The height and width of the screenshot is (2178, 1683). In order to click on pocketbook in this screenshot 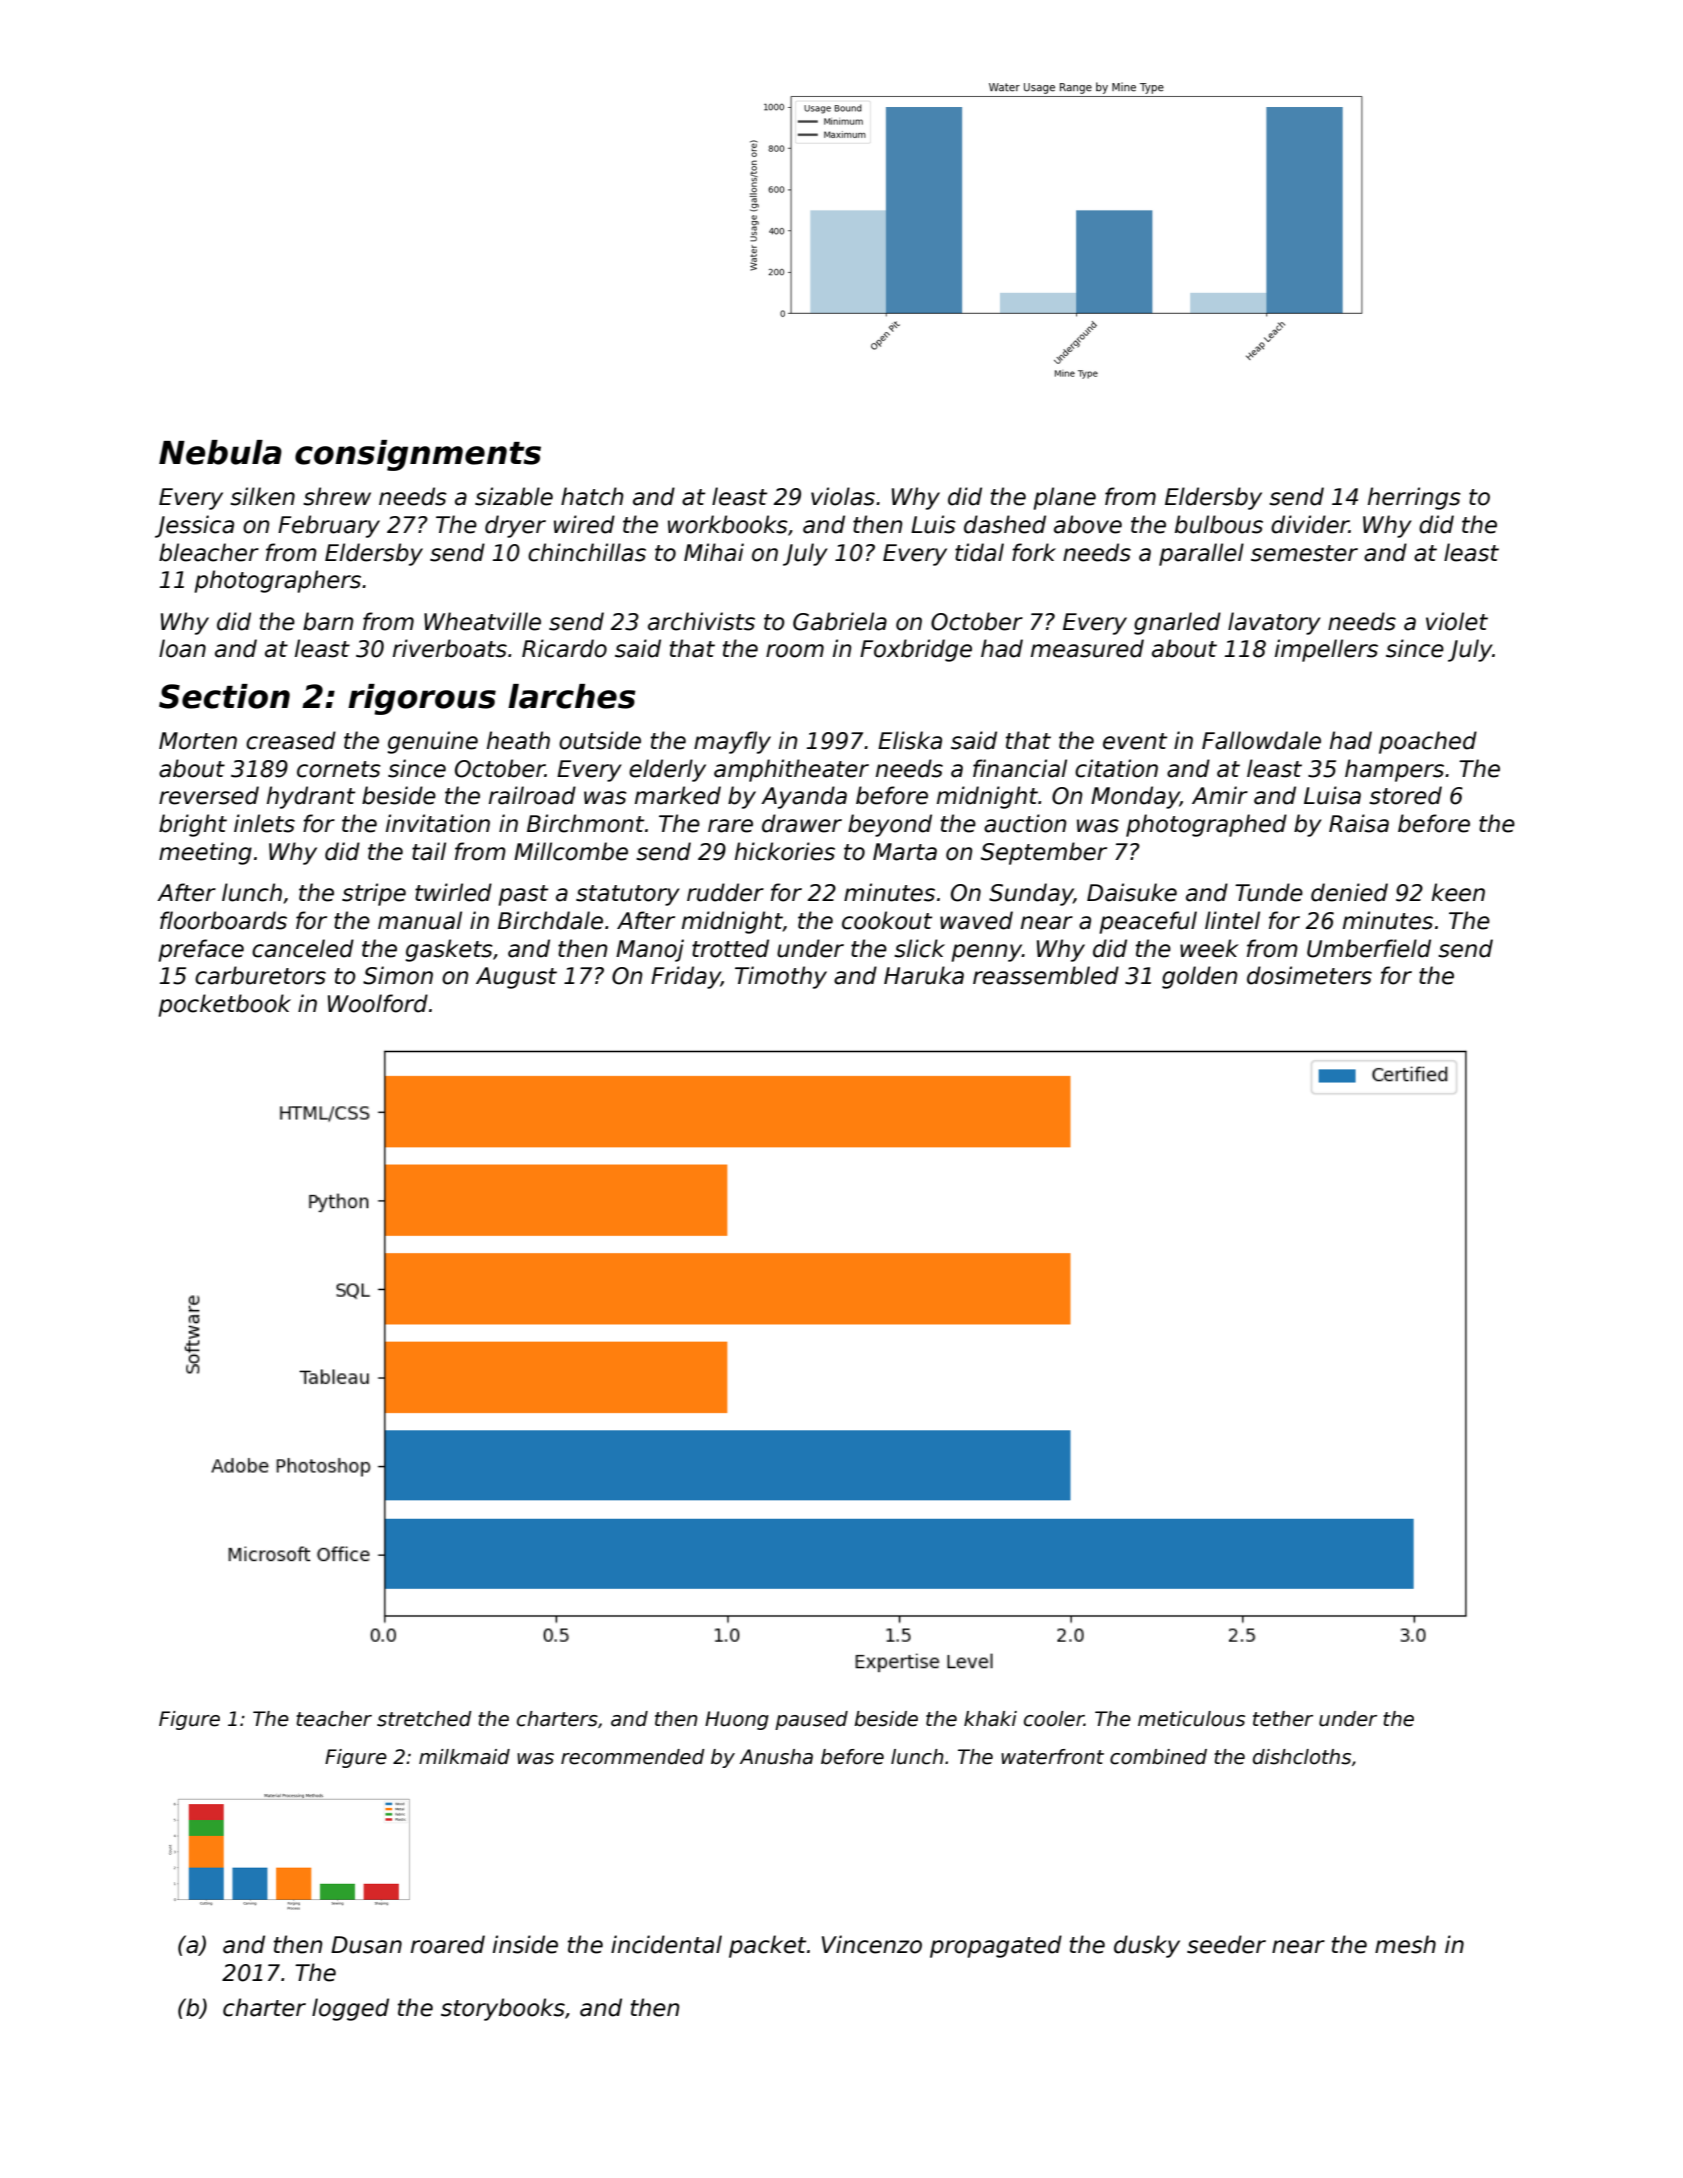, I will do `click(224, 1005)`.
